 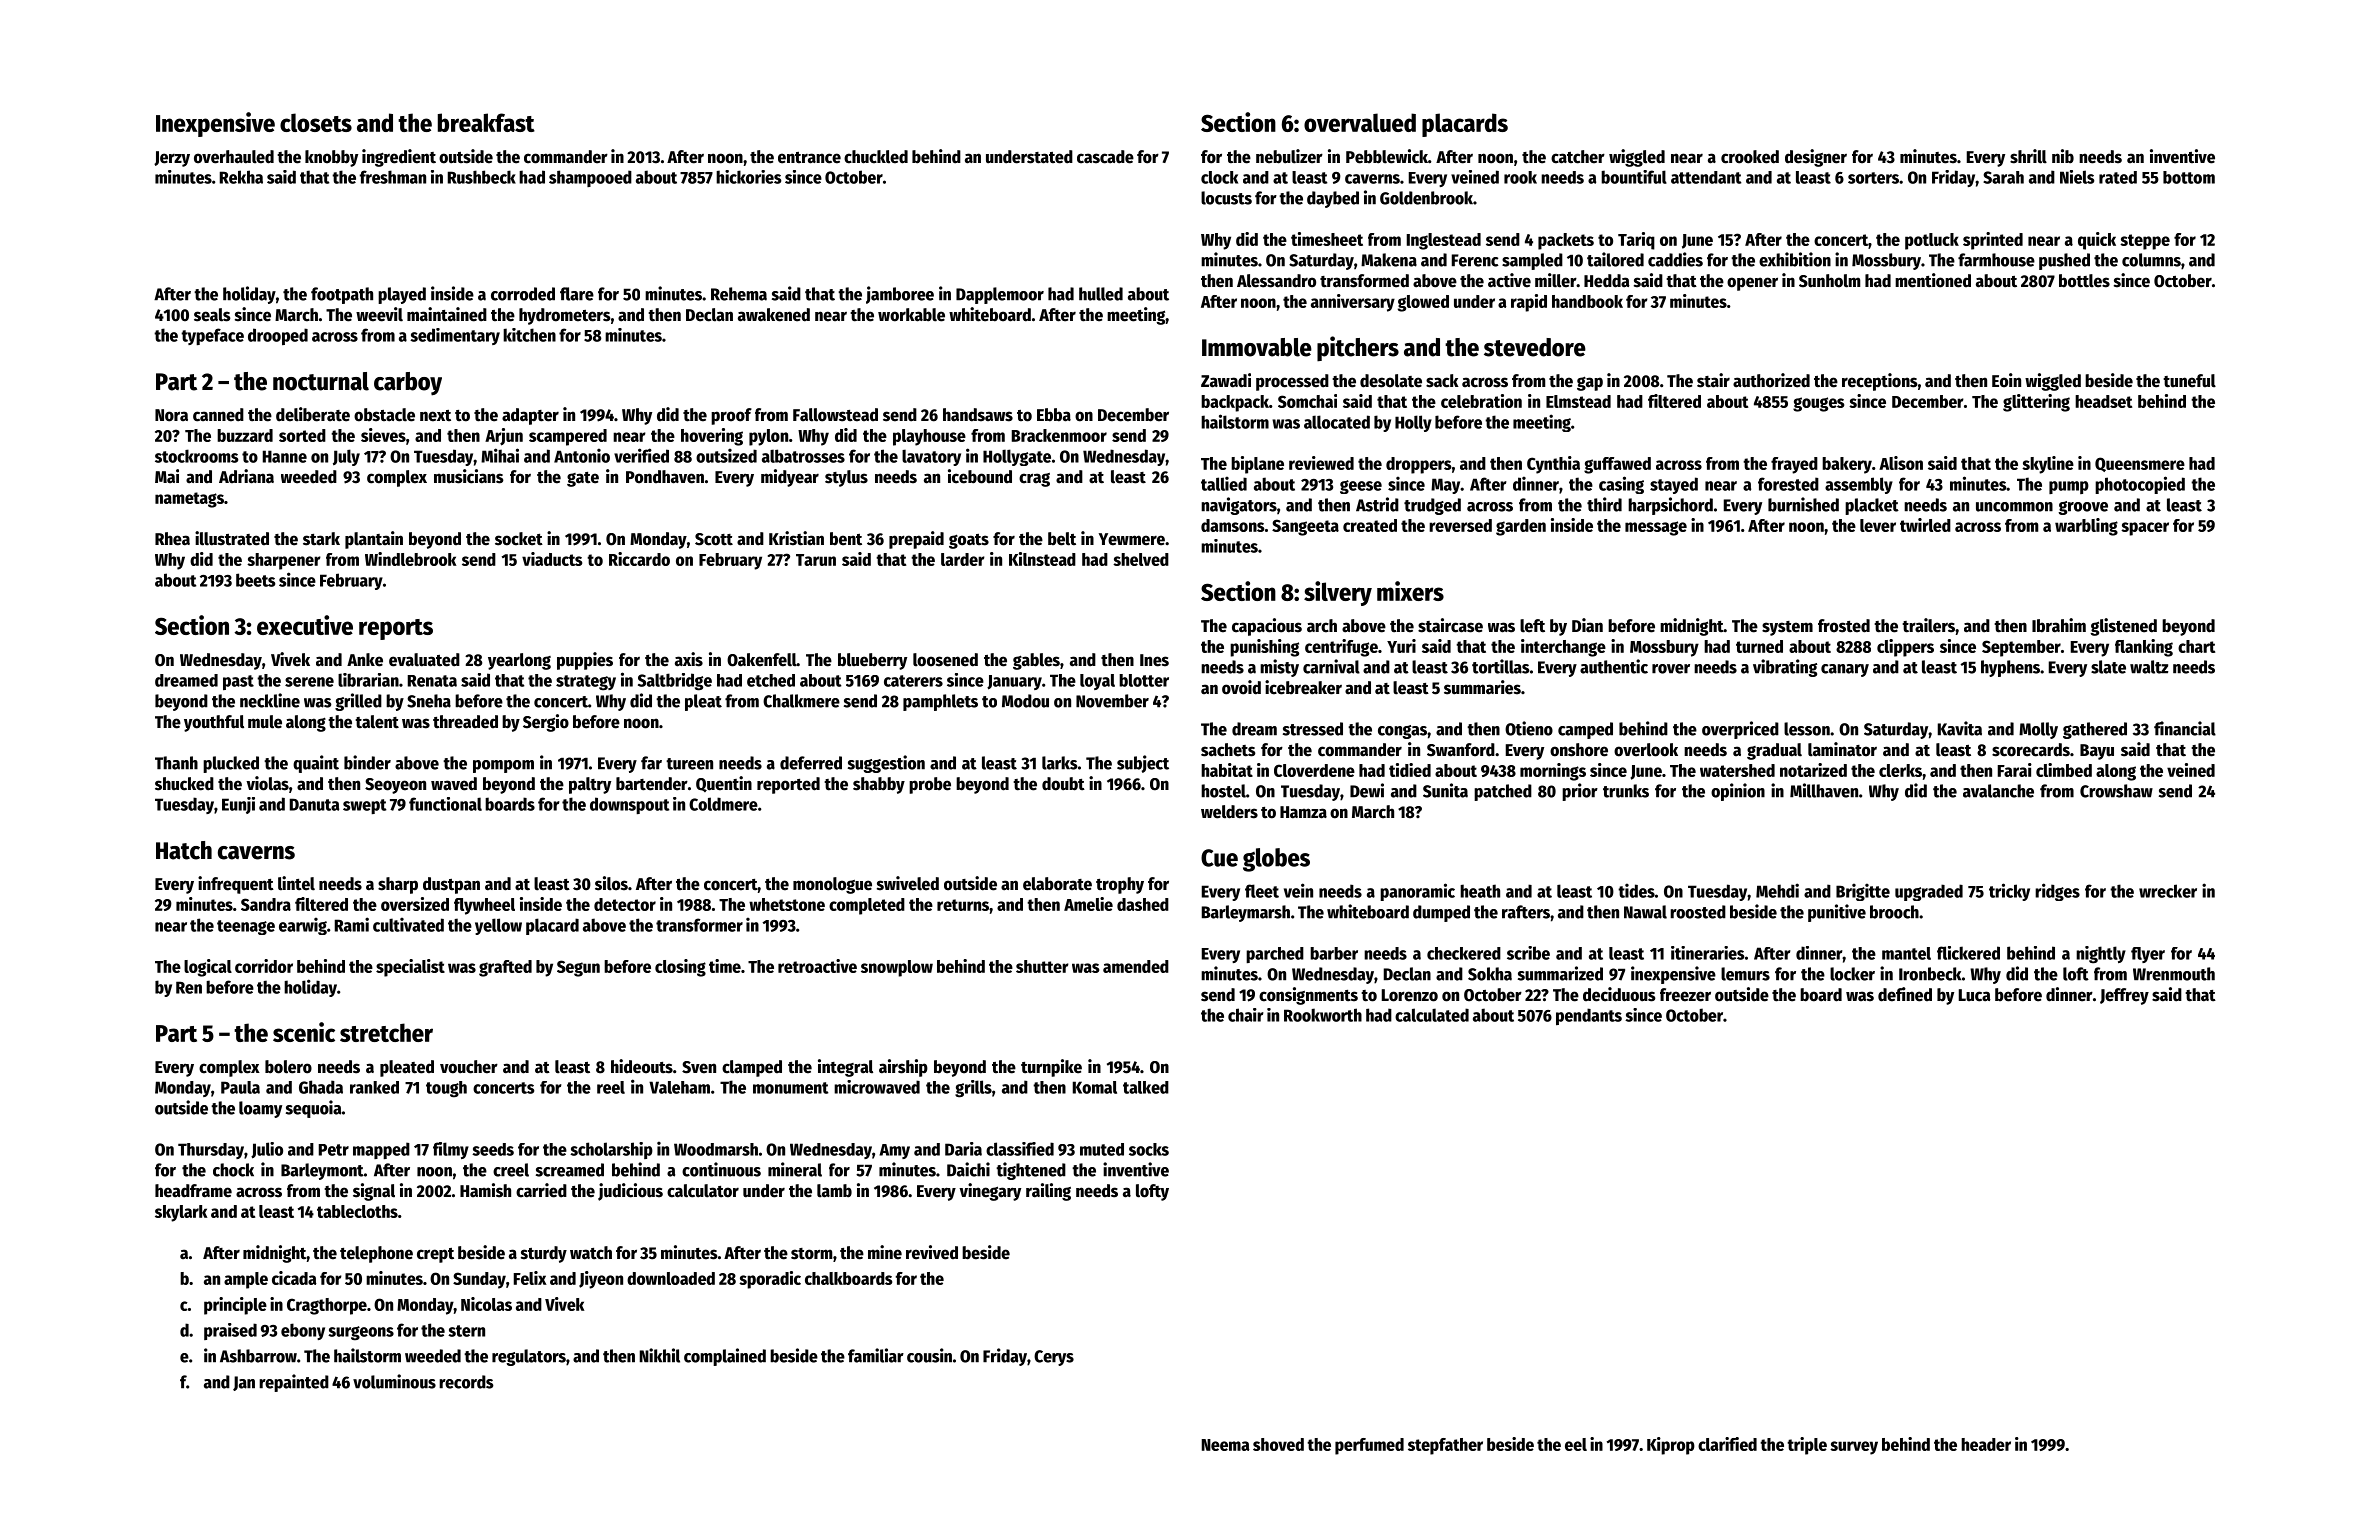 I want to click on triple, so click(x=1807, y=1446).
